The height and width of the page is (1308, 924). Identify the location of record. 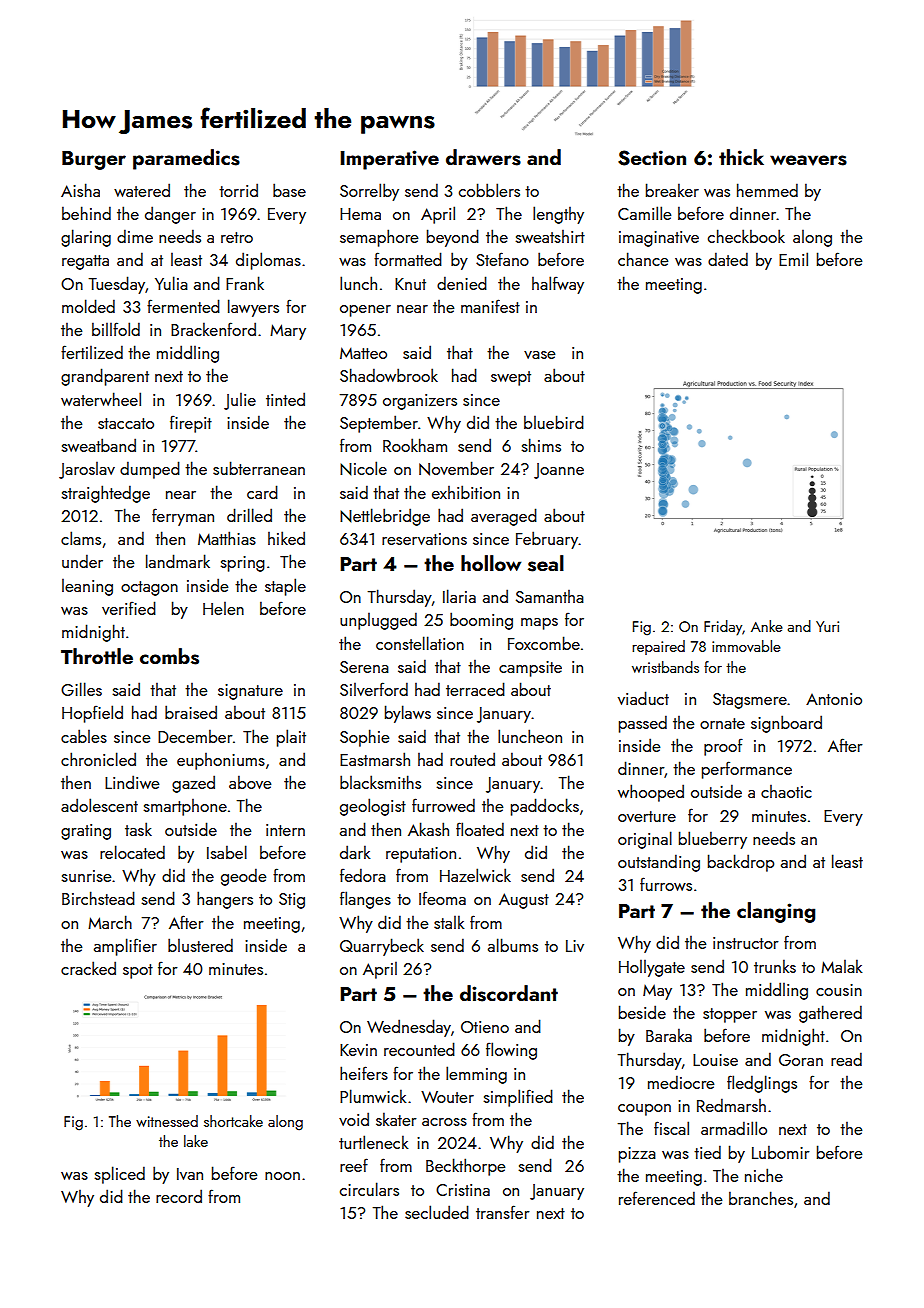
(179, 1196).
